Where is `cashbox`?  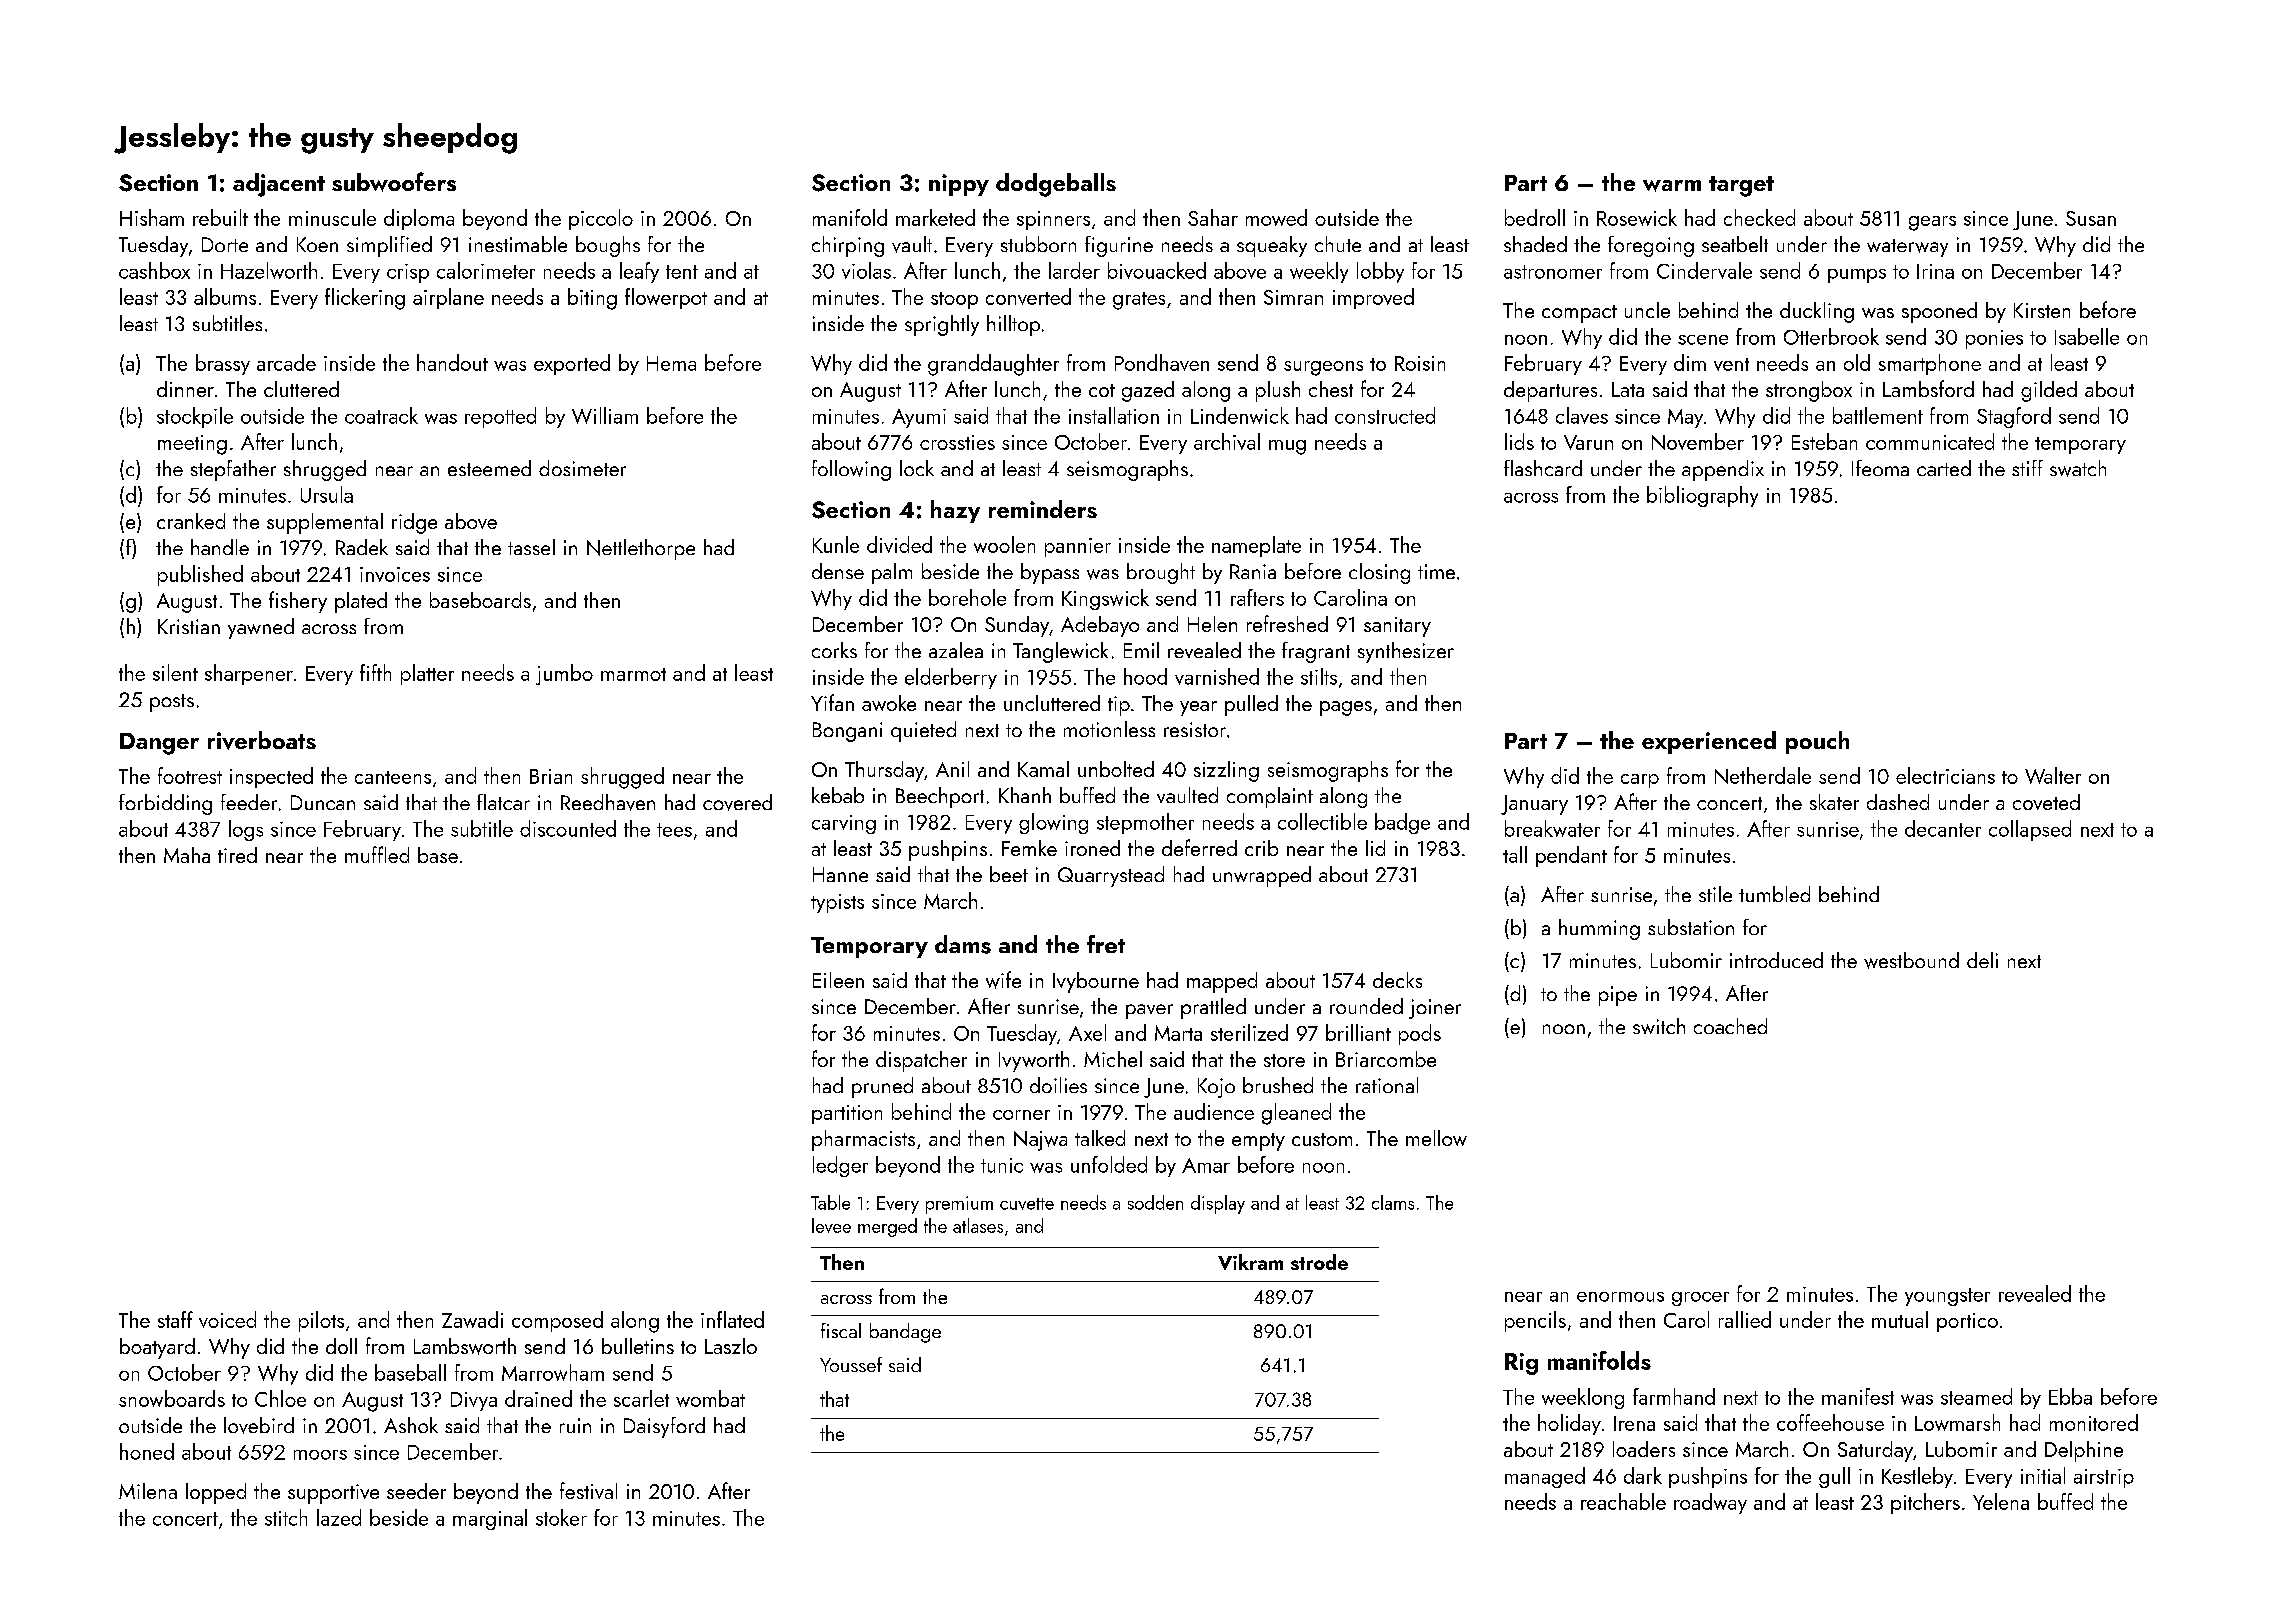 cashbox is located at coordinates (154, 270).
